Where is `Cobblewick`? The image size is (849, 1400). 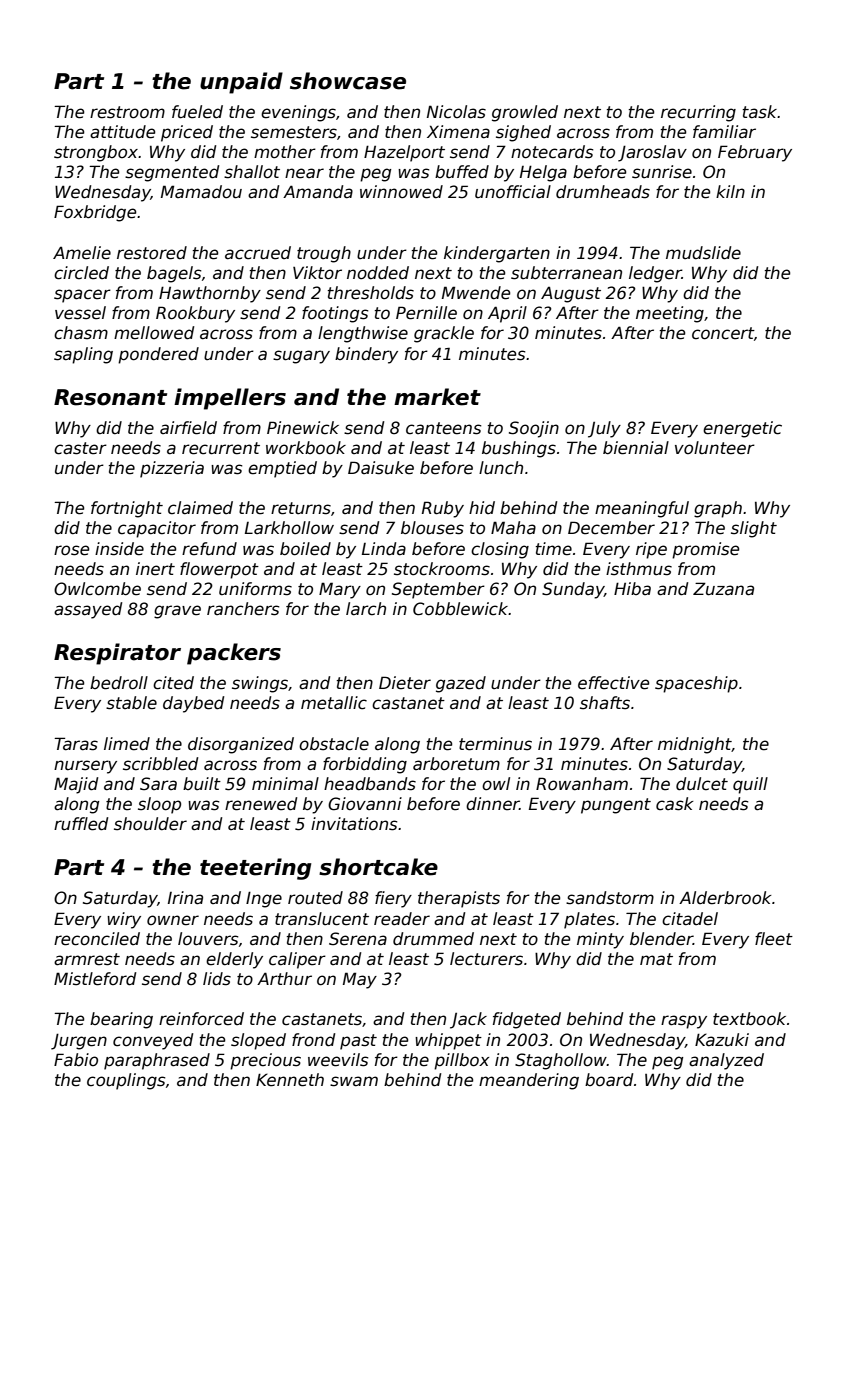 Cobblewick is located at coordinates (460, 609).
